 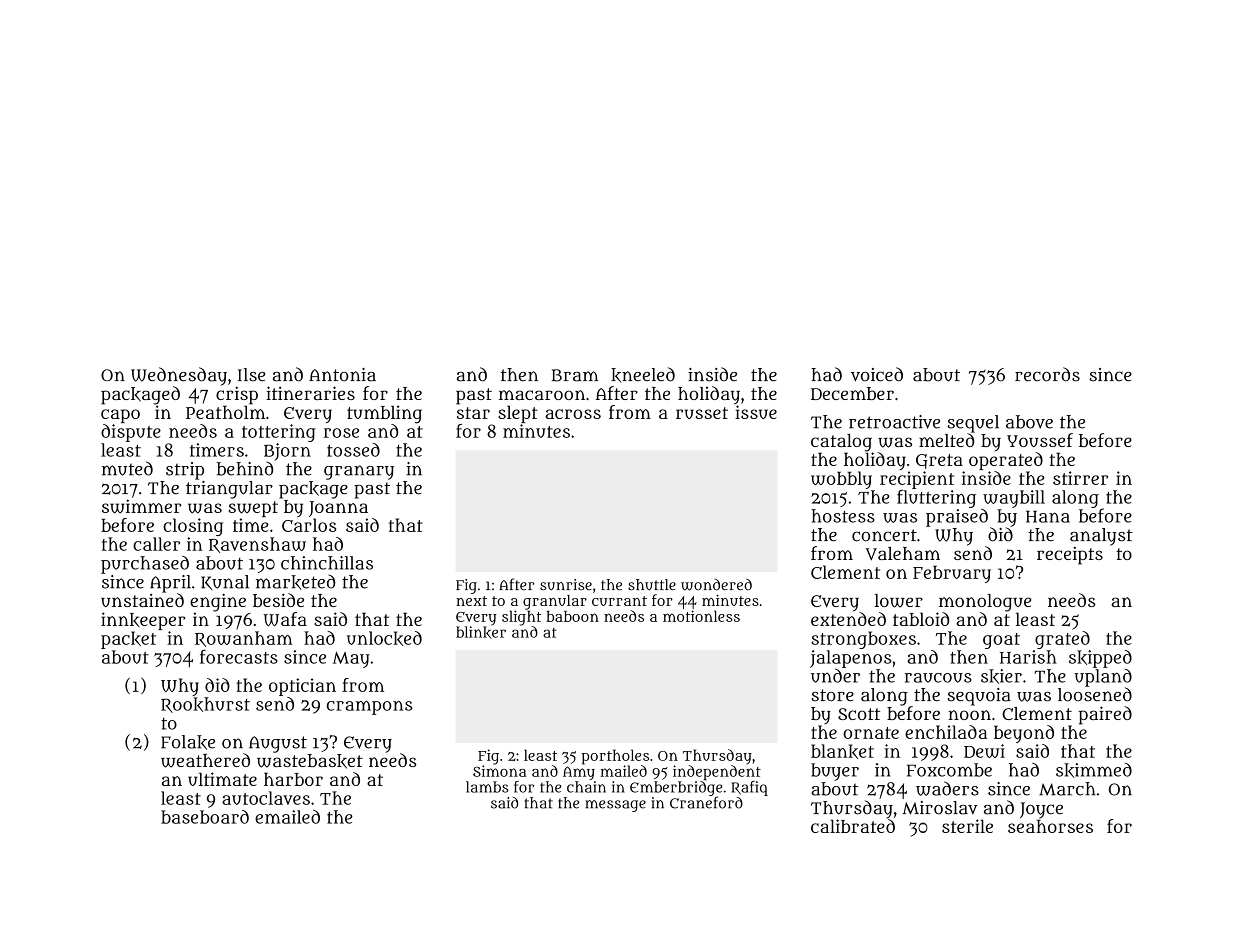 What do you see at coordinates (120, 416) in the screenshot?
I see `capo` at bounding box center [120, 416].
